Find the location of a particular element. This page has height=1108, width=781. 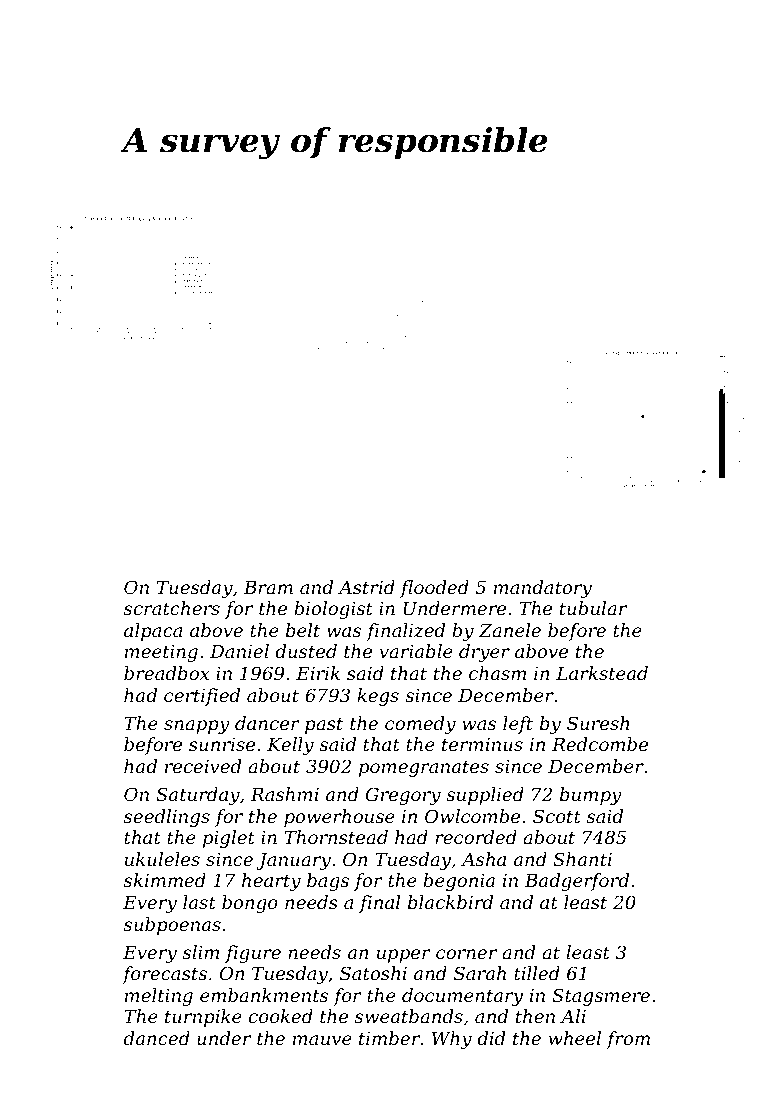

terminus is located at coordinates (482, 744).
